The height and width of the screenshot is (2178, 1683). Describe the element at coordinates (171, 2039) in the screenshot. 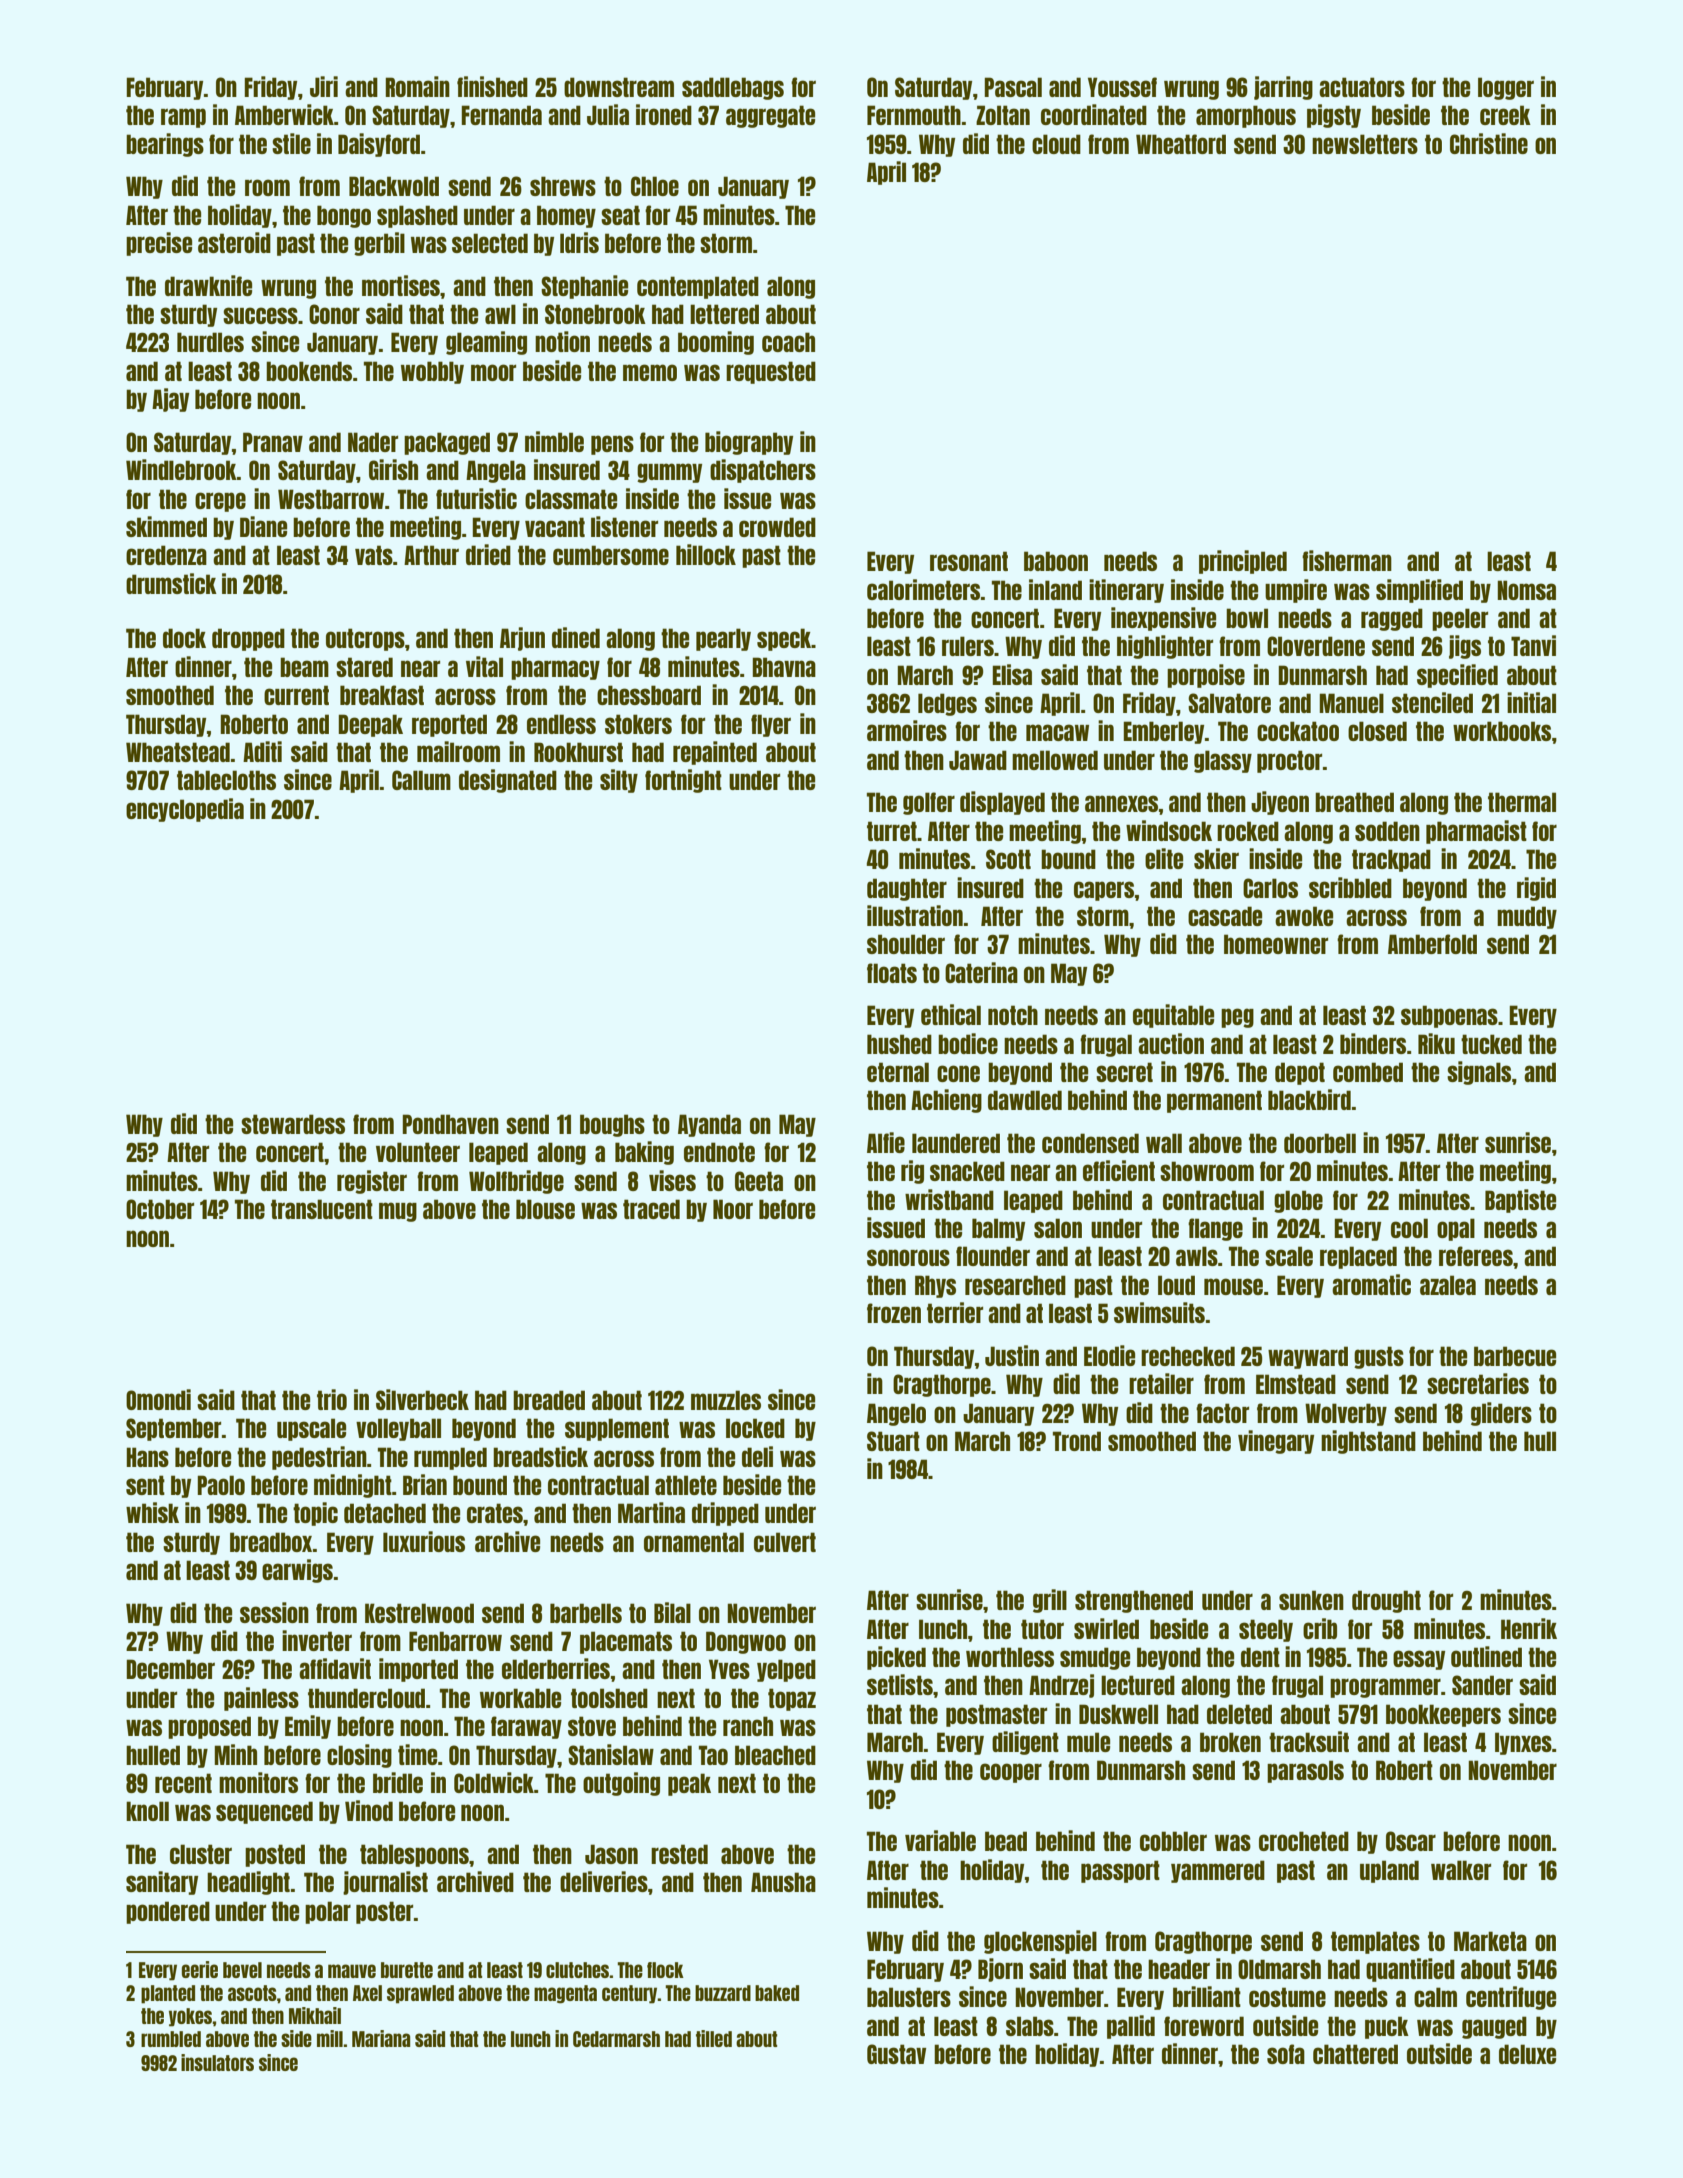

I see `rumbled` at that location.
